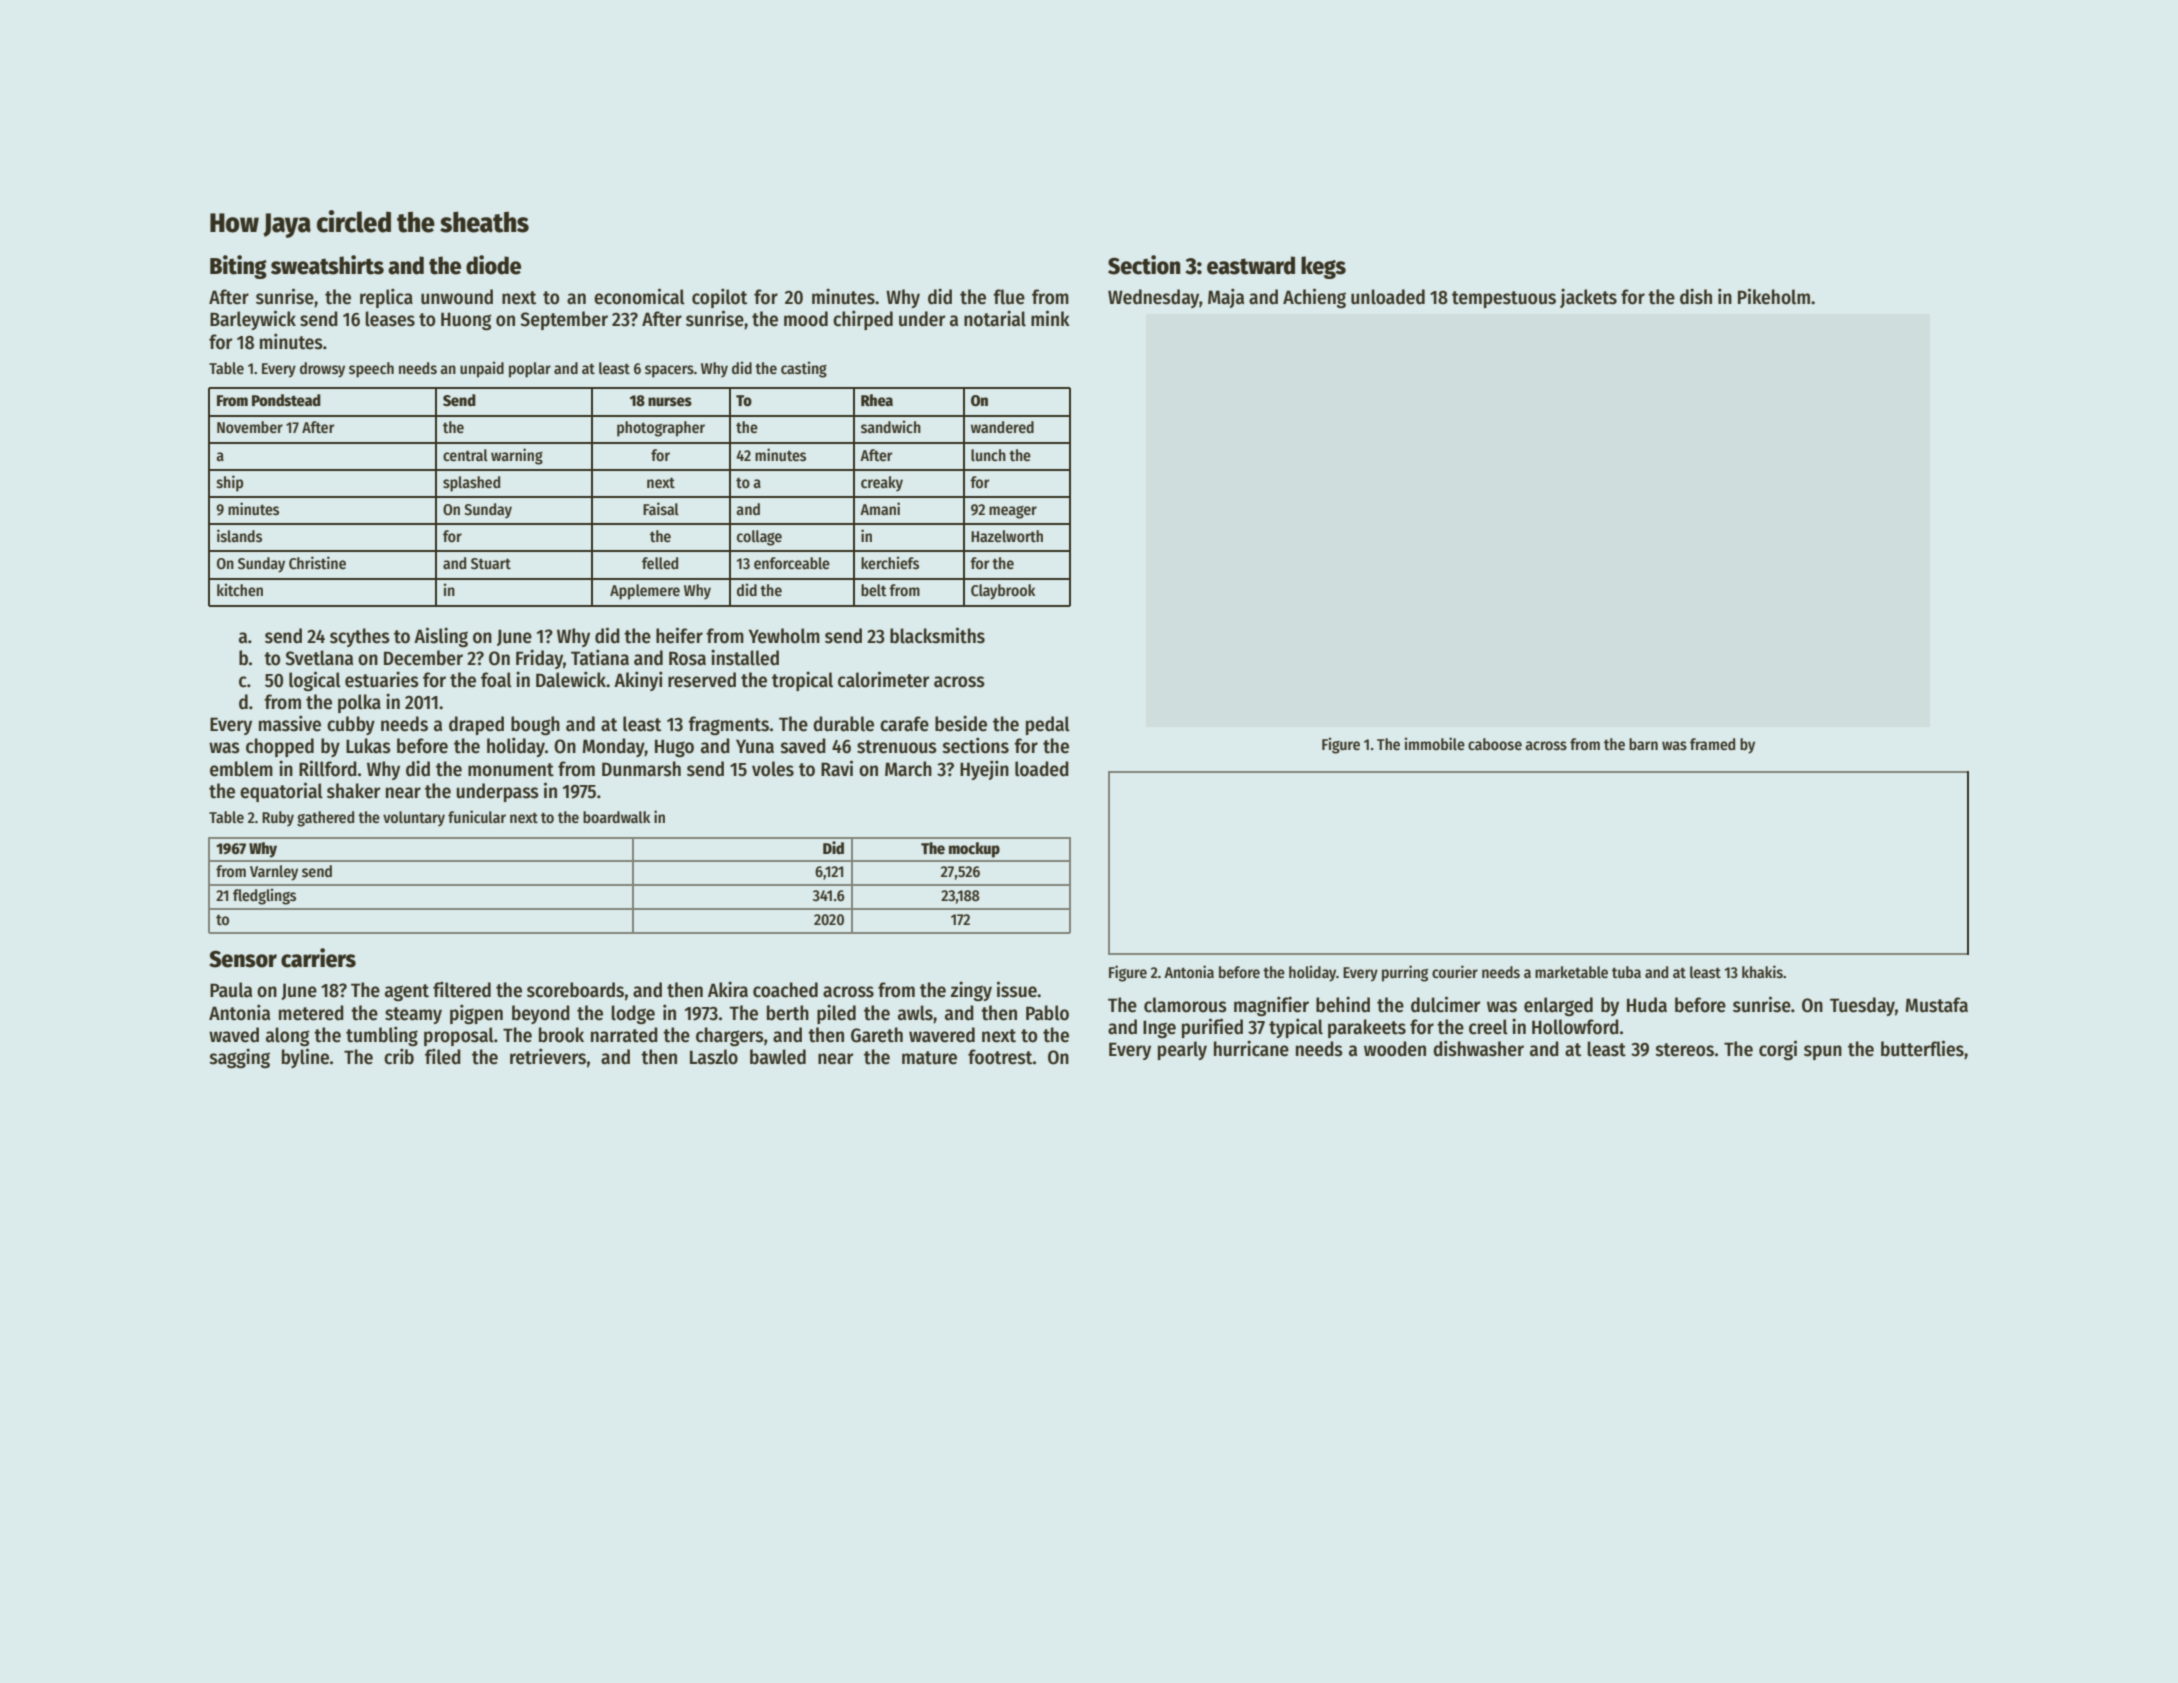 This screenshot has height=1683, width=2178. I want to click on barn, so click(1643, 744).
